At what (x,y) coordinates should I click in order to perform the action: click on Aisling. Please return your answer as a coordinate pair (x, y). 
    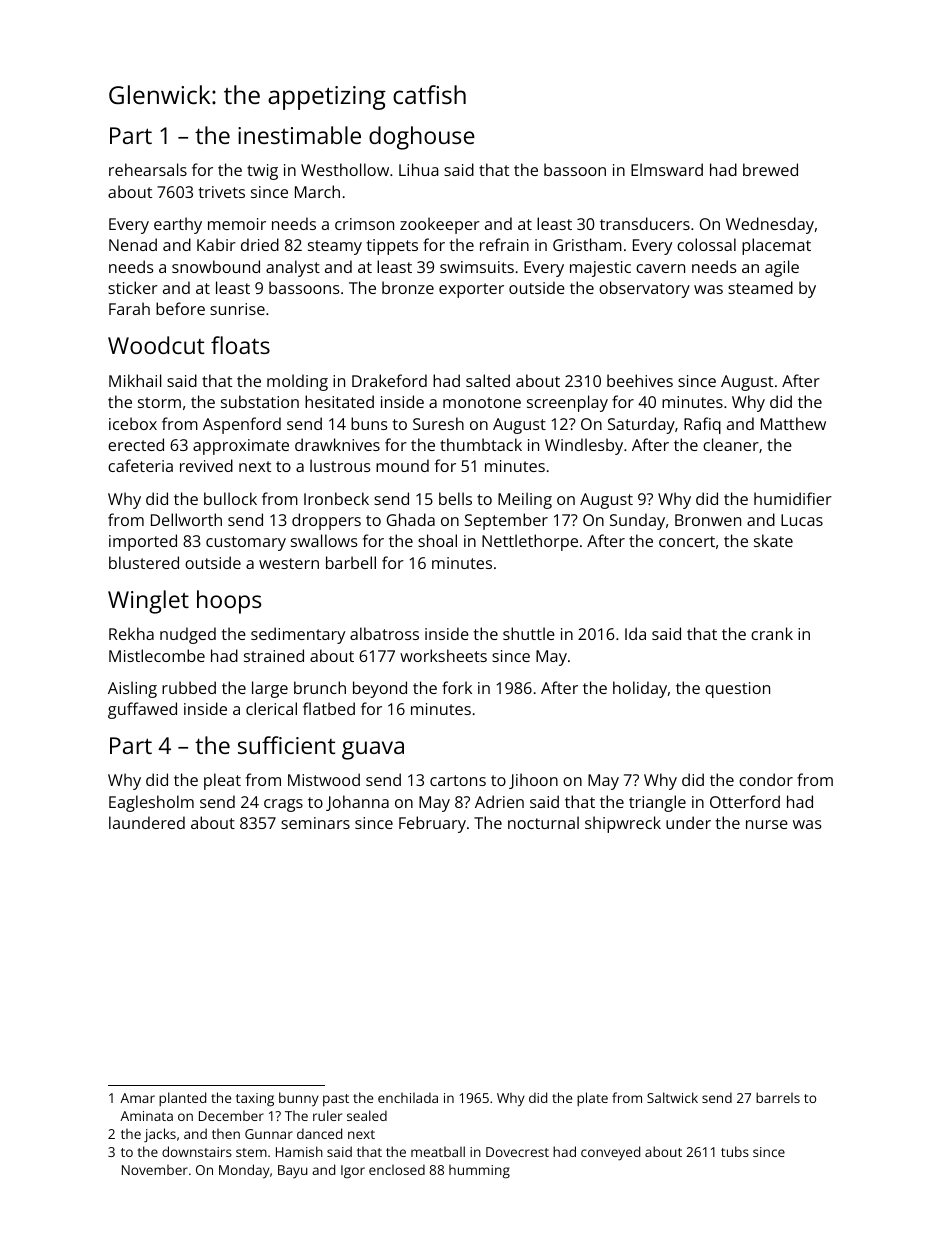
    Looking at the image, I should click on (132, 689).
